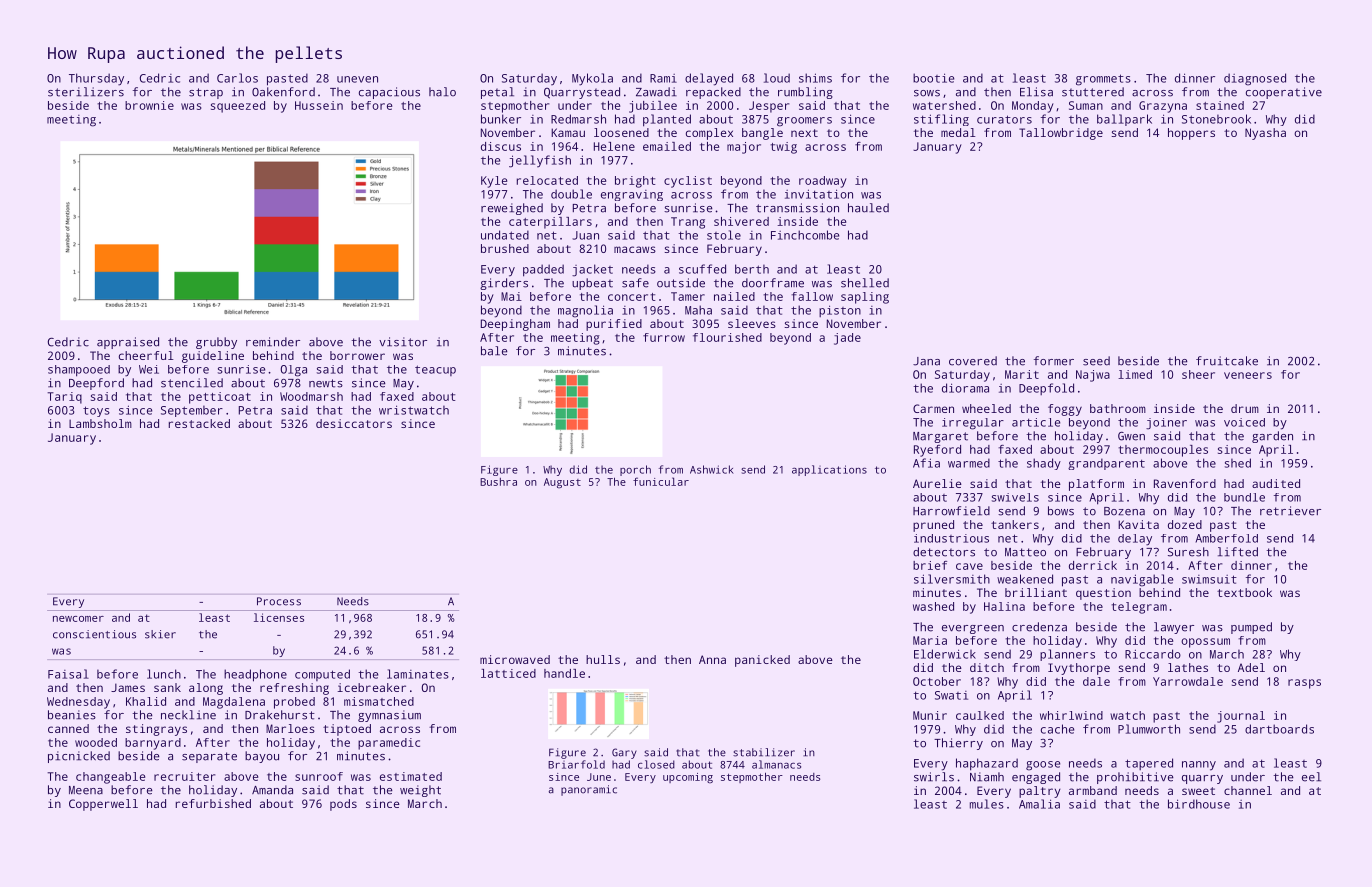 The image size is (1372, 887). Describe the element at coordinates (357, 79) in the screenshot. I see `uneven` at that location.
